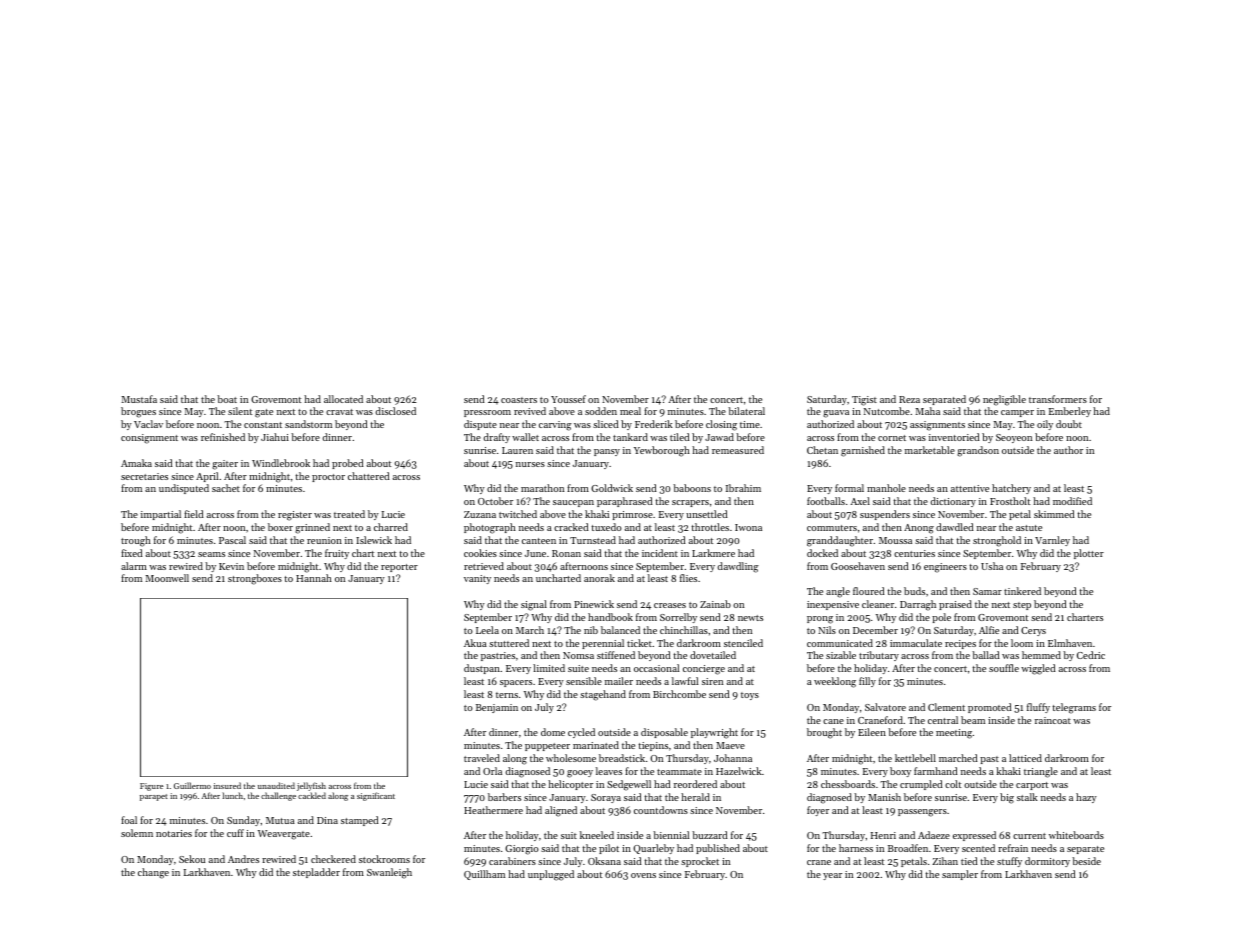 Image resolution: width=1233 pixels, height=952 pixels. I want to click on Henri, so click(883, 835).
